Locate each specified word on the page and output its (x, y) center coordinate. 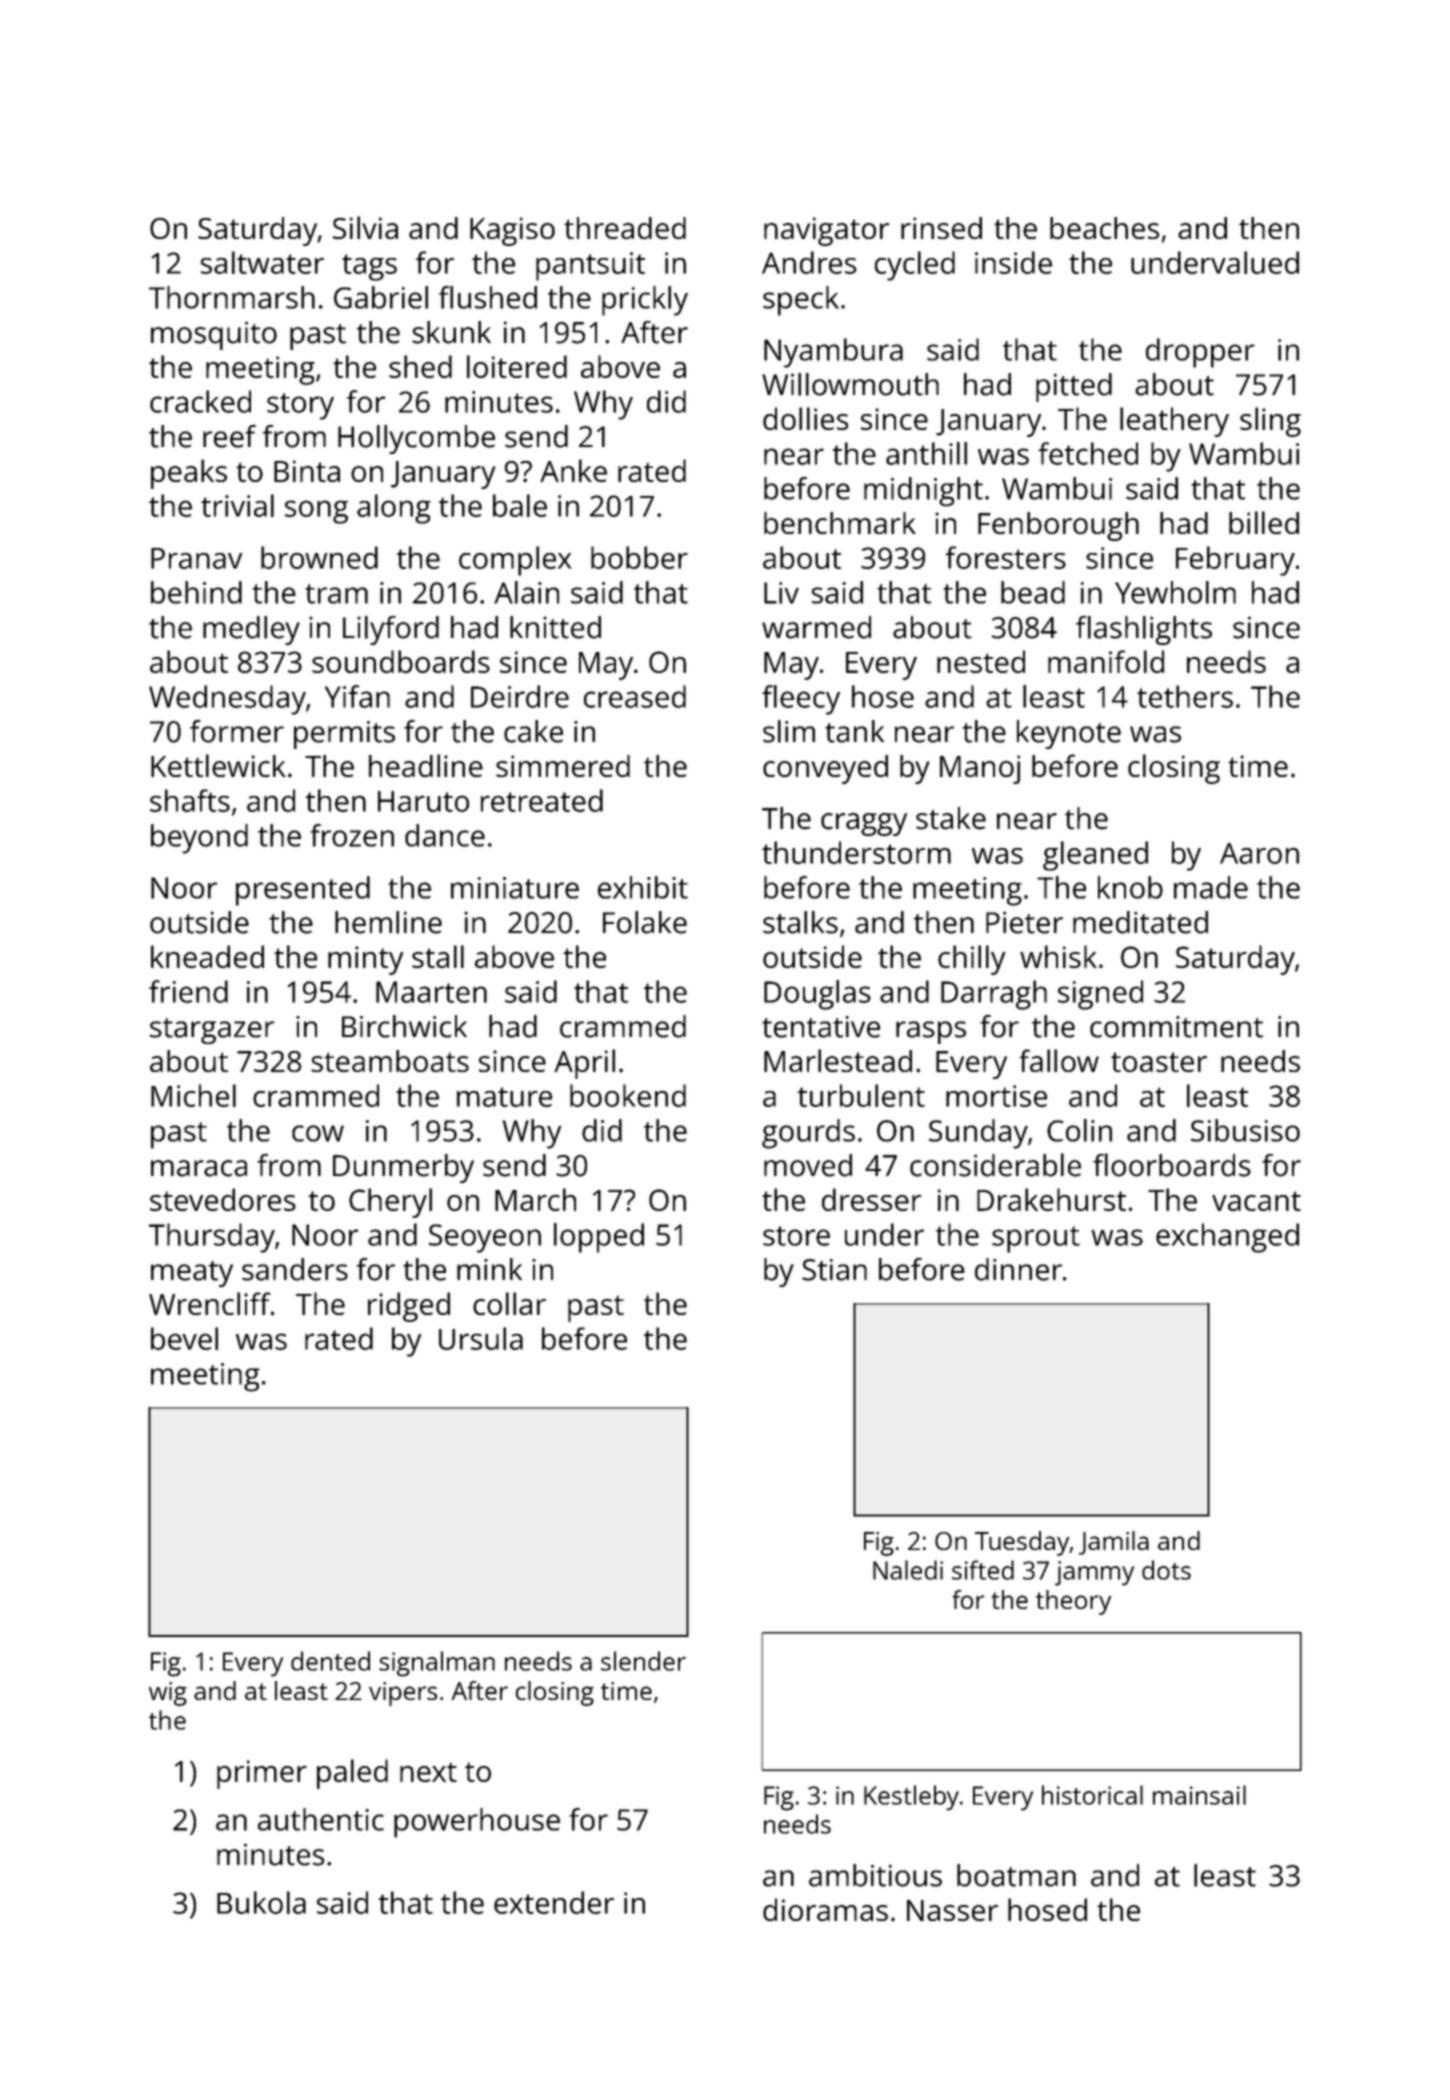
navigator (826, 231)
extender (554, 1902)
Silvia (365, 227)
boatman (1016, 1875)
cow (318, 1133)
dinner (1018, 1269)
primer (262, 1774)
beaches (1104, 228)
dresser (872, 1199)
